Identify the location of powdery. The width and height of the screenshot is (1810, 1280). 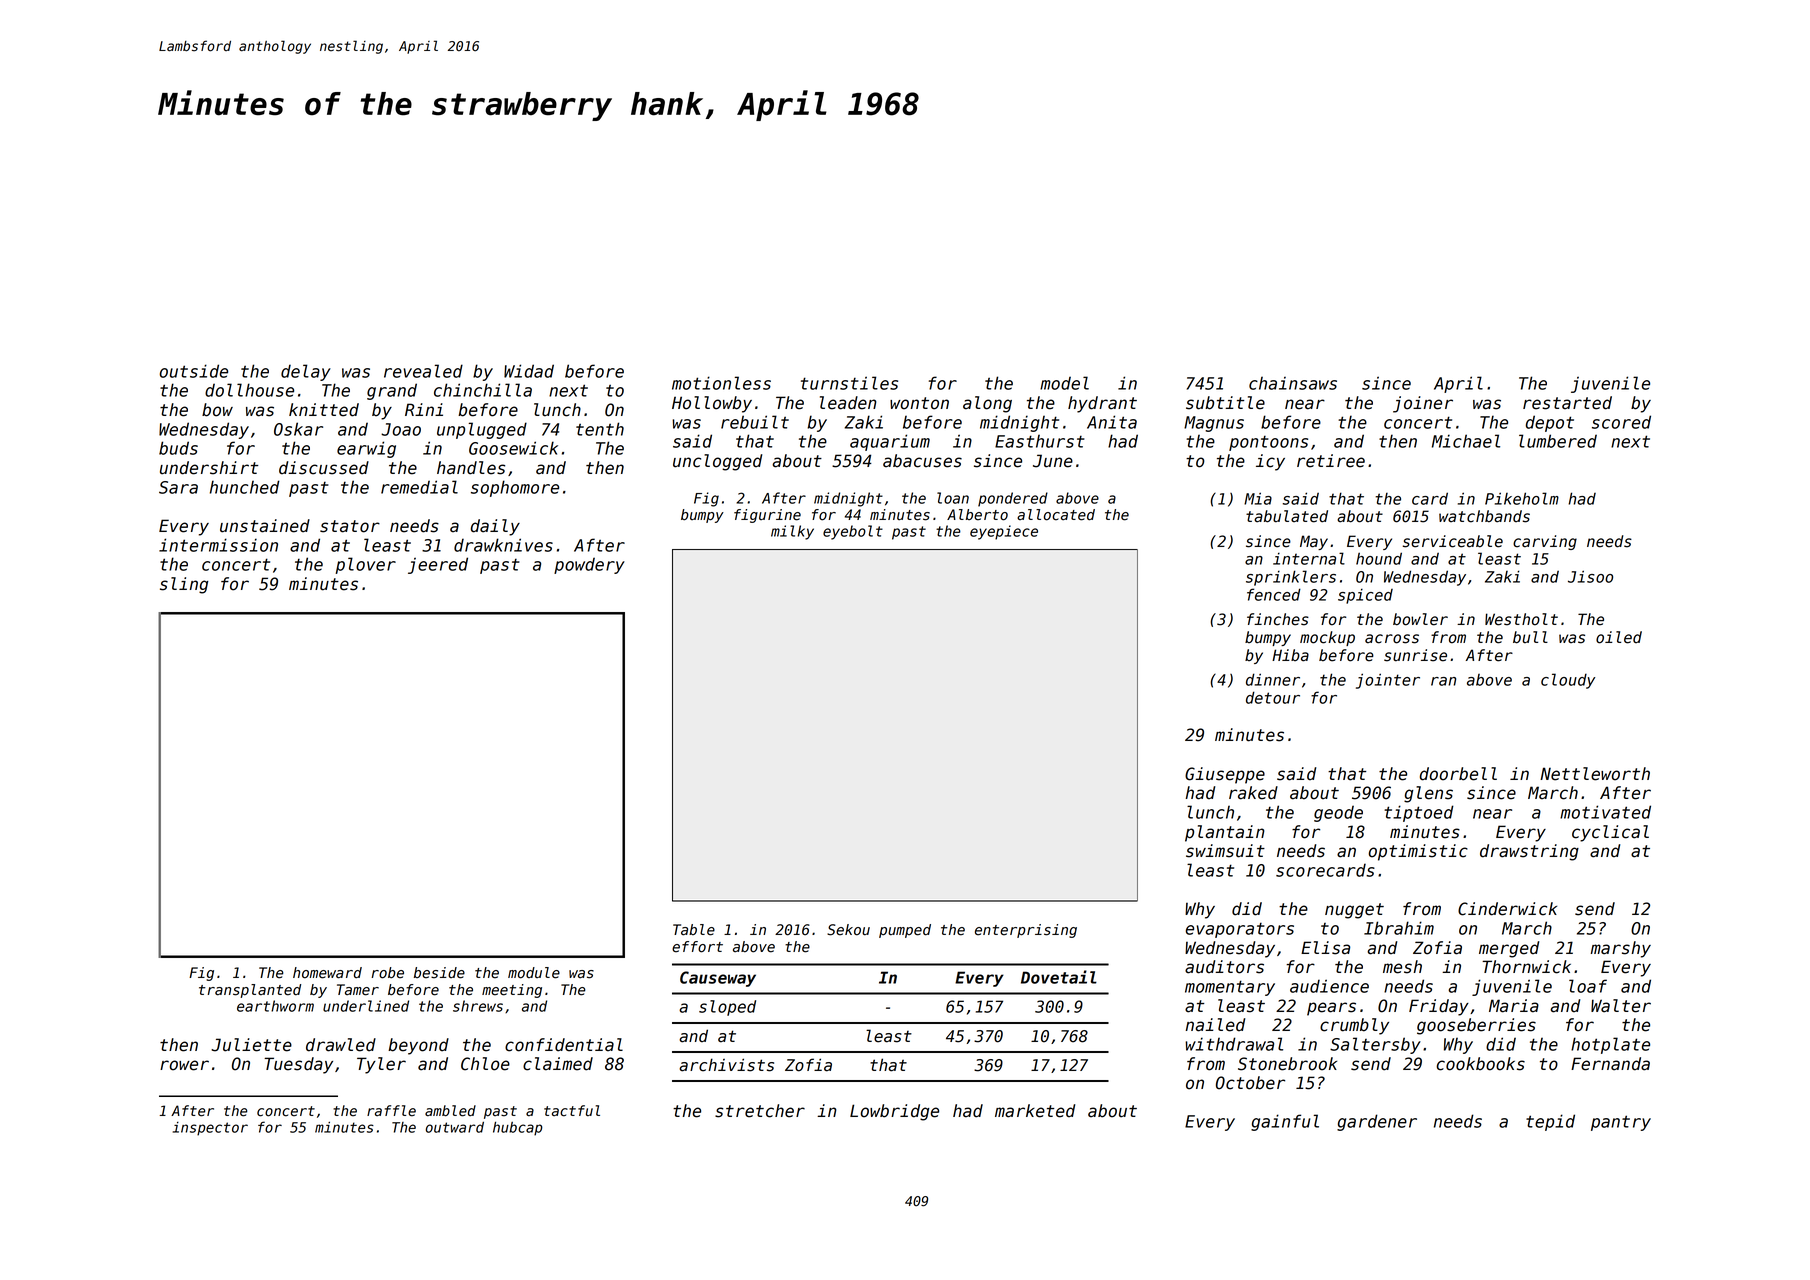
(589, 565).
